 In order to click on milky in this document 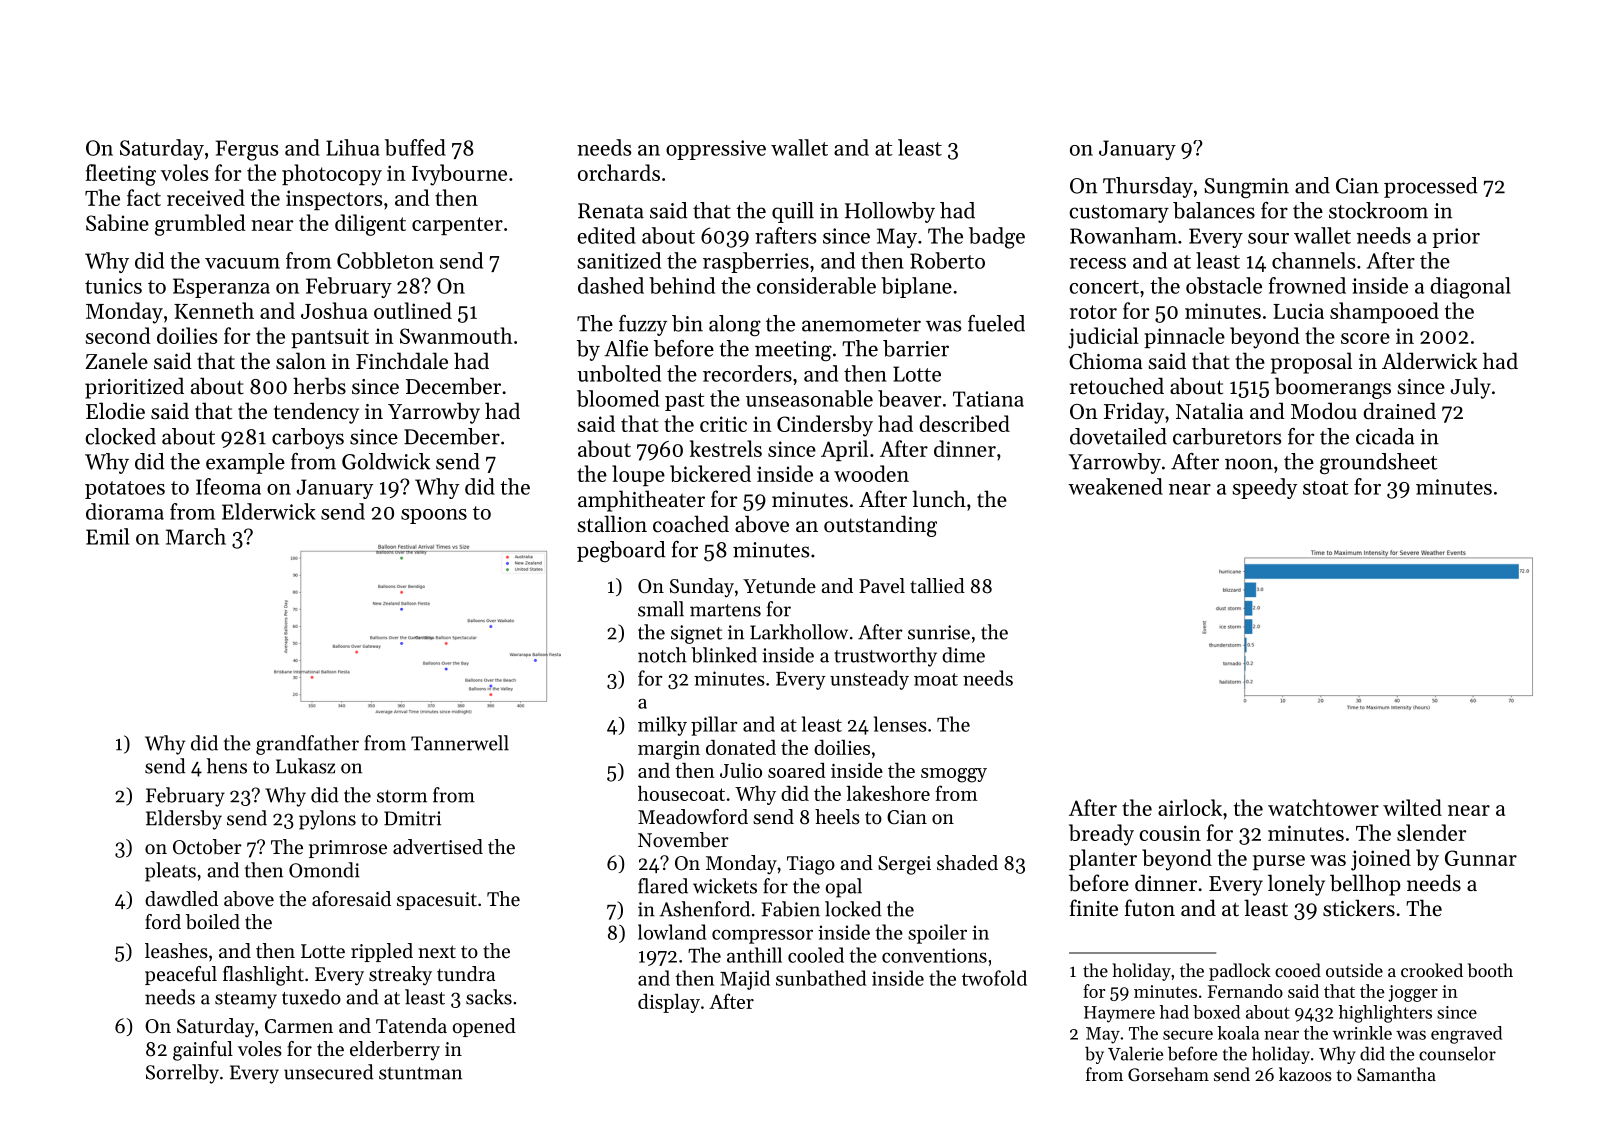, I will do `click(662, 726)`.
